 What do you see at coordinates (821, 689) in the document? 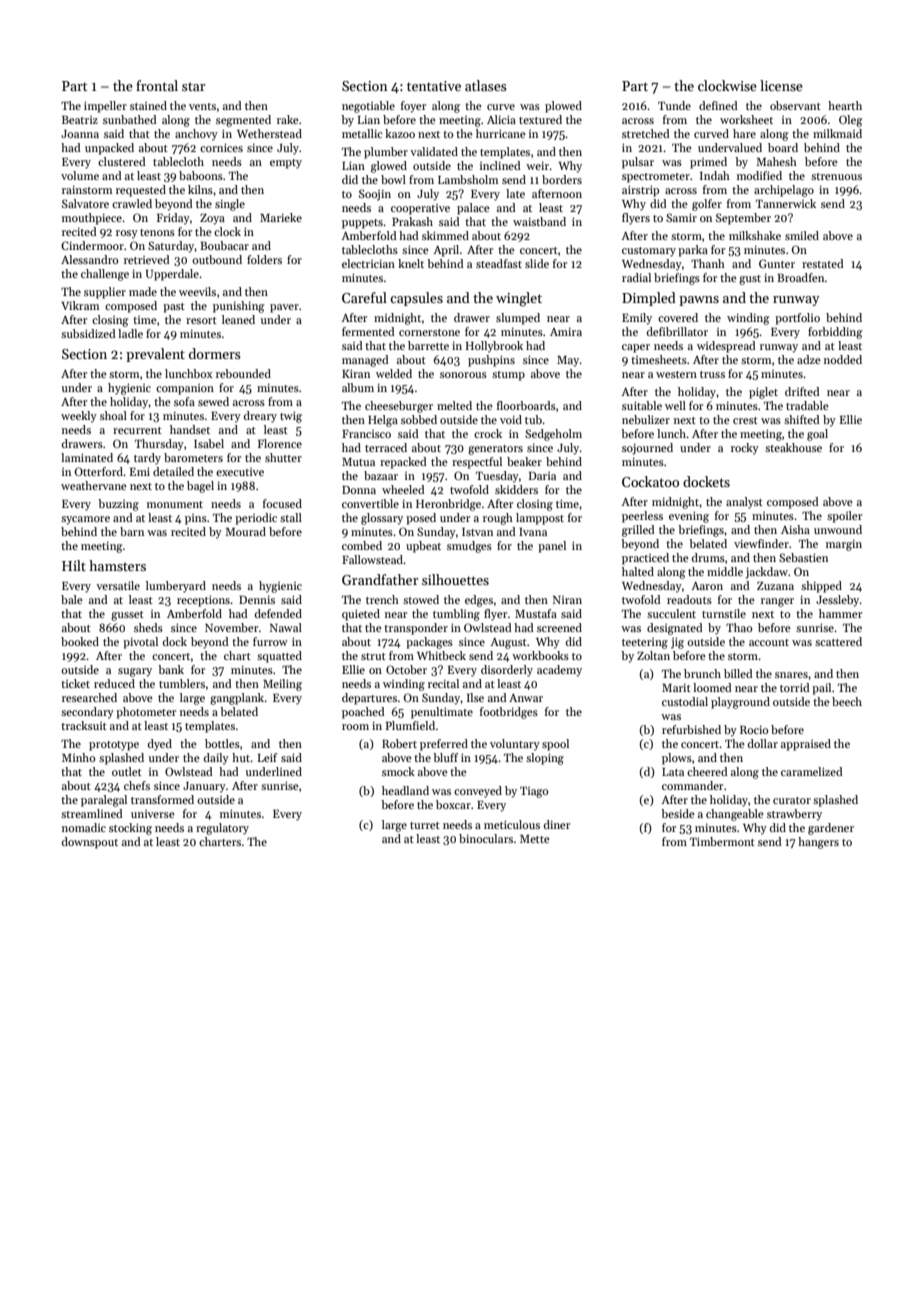
I see `pail` at bounding box center [821, 689].
